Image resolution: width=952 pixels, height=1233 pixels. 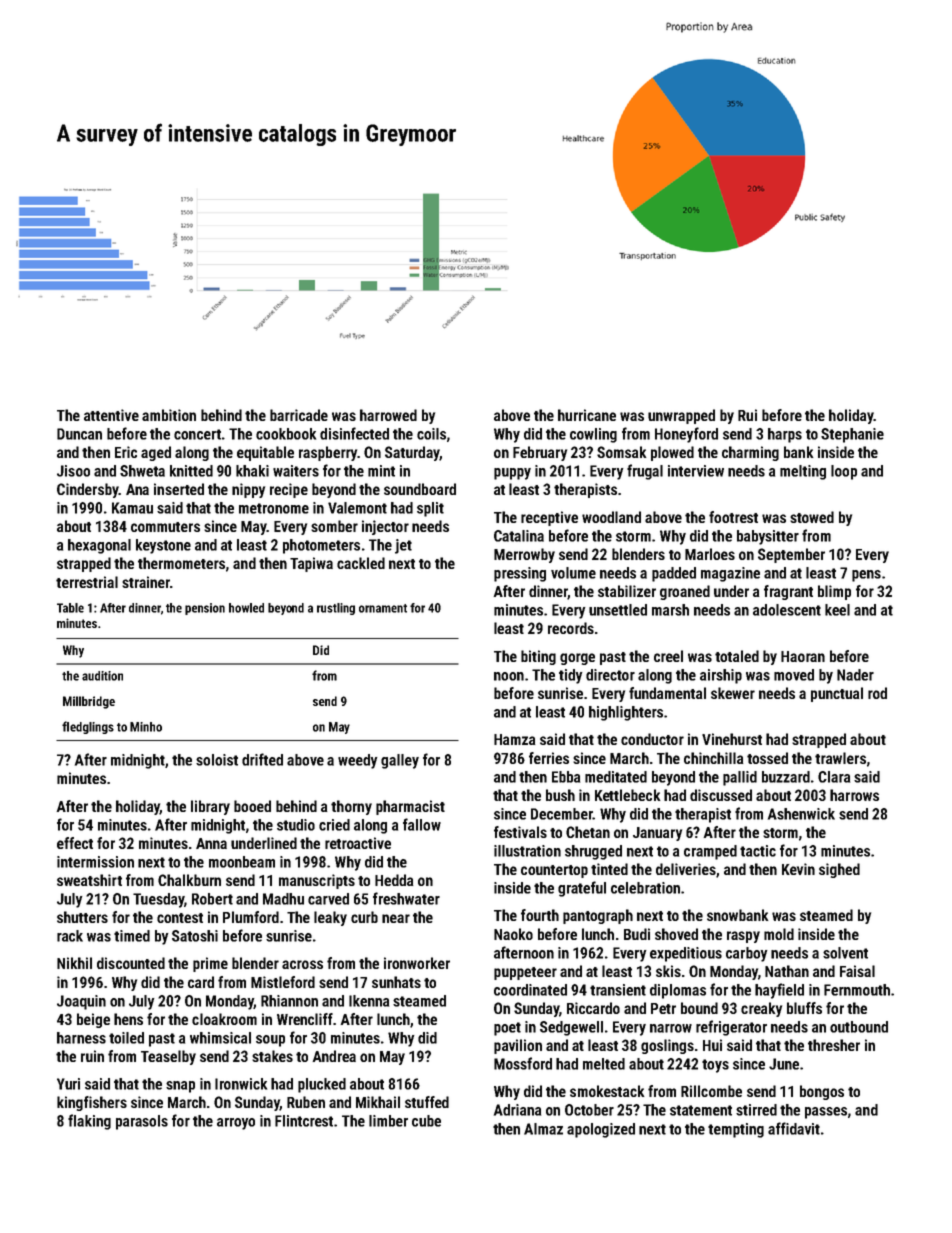 What do you see at coordinates (668, 656) in the image?
I see `creel` at bounding box center [668, 656].
